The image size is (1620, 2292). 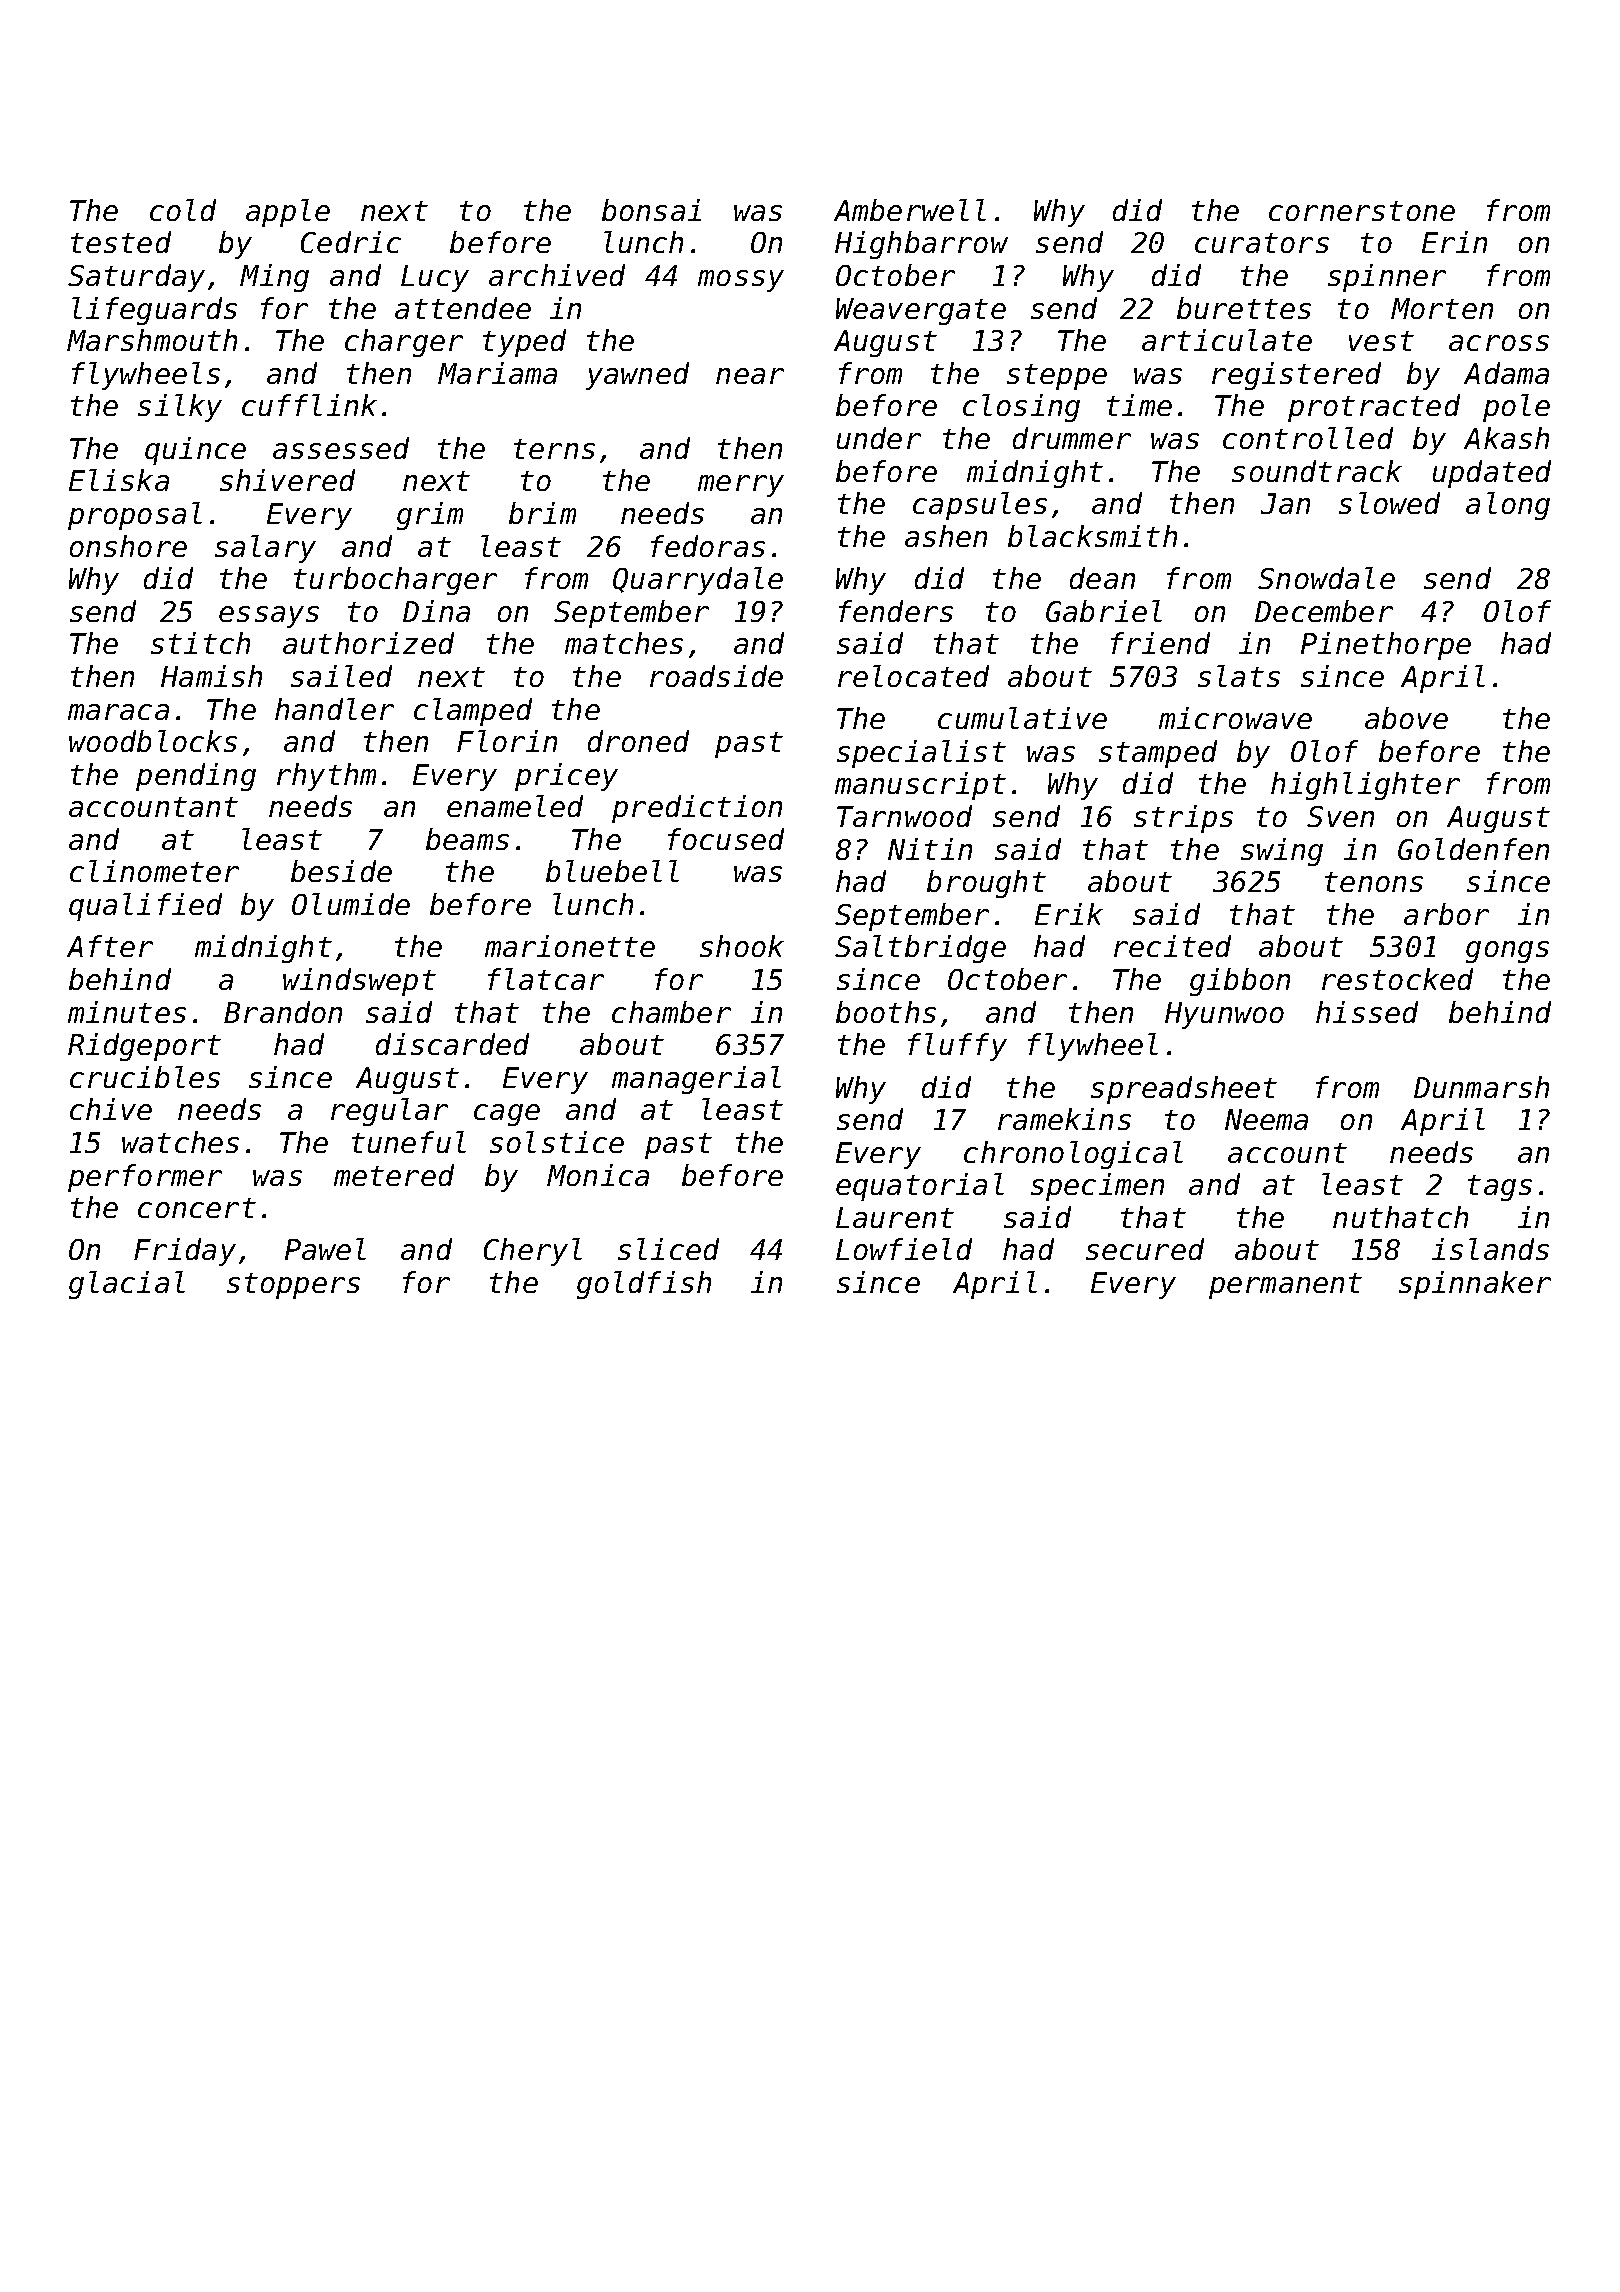 I want to click on slats, so click(x=1239, y=676).
